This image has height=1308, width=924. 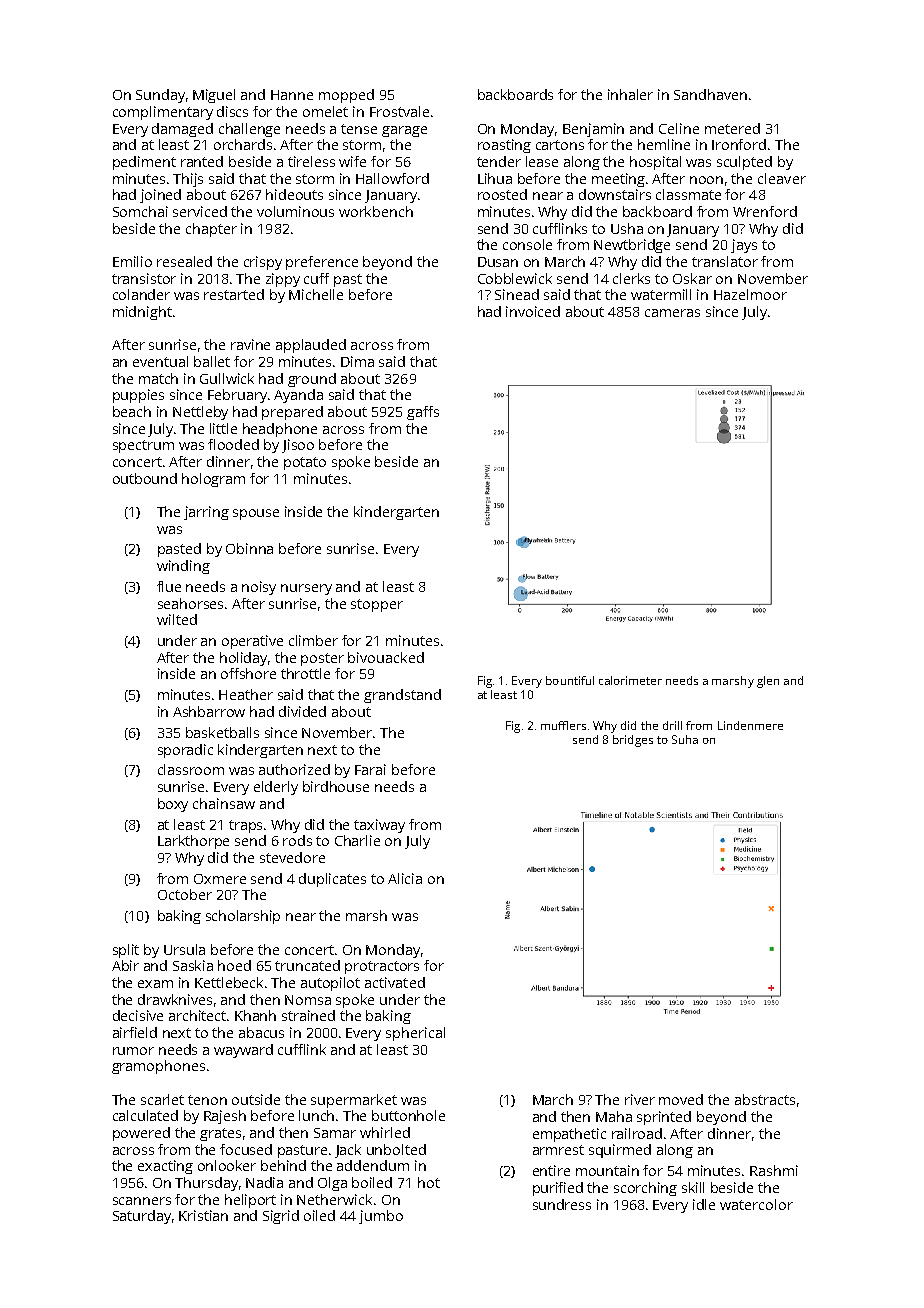 What do you see at coordinates (163, 113) in the image?
I see `complimentary` at bounding box center [163, 113].
